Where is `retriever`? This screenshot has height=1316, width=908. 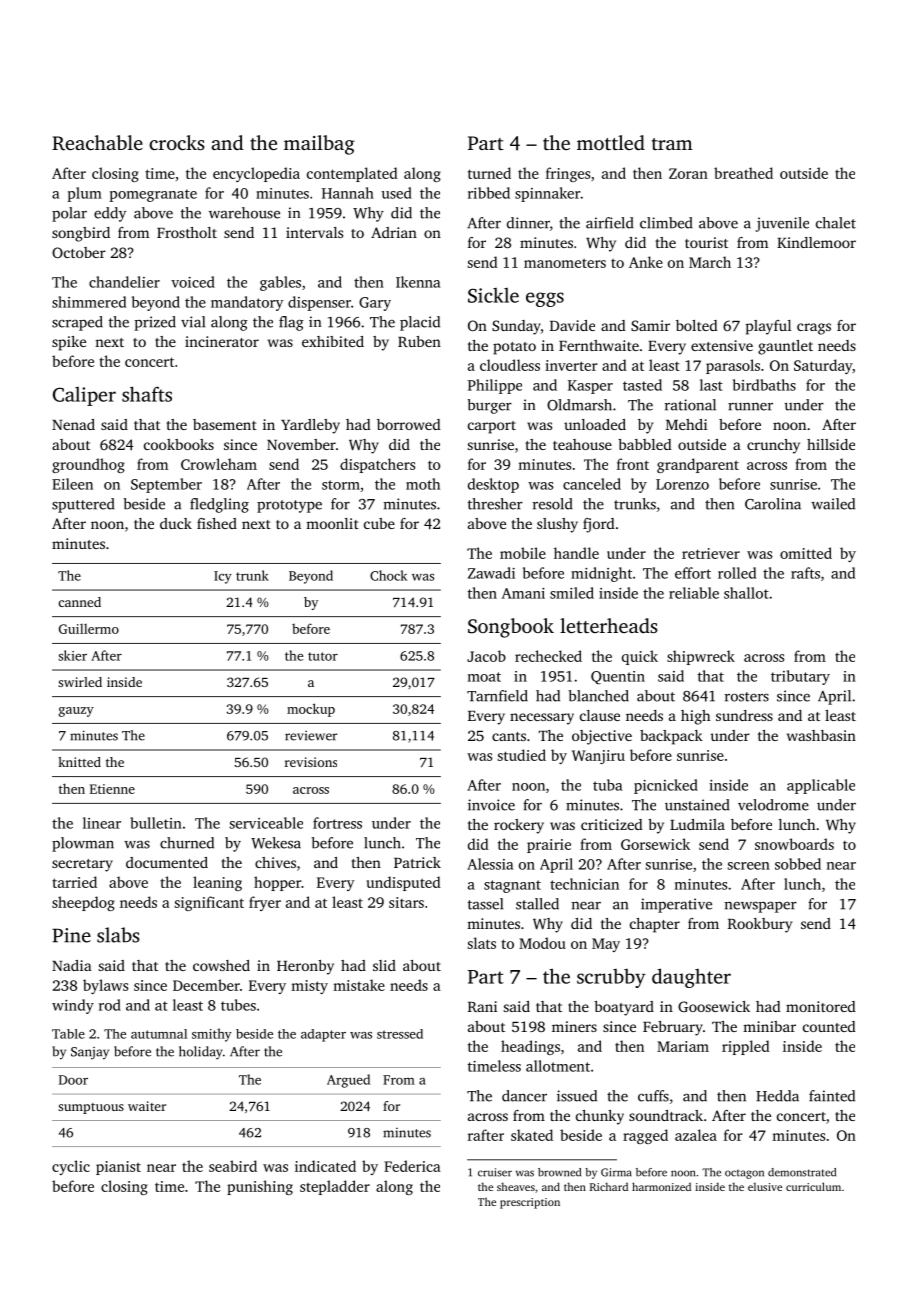 retriever is located at coordinates (711, 553).
